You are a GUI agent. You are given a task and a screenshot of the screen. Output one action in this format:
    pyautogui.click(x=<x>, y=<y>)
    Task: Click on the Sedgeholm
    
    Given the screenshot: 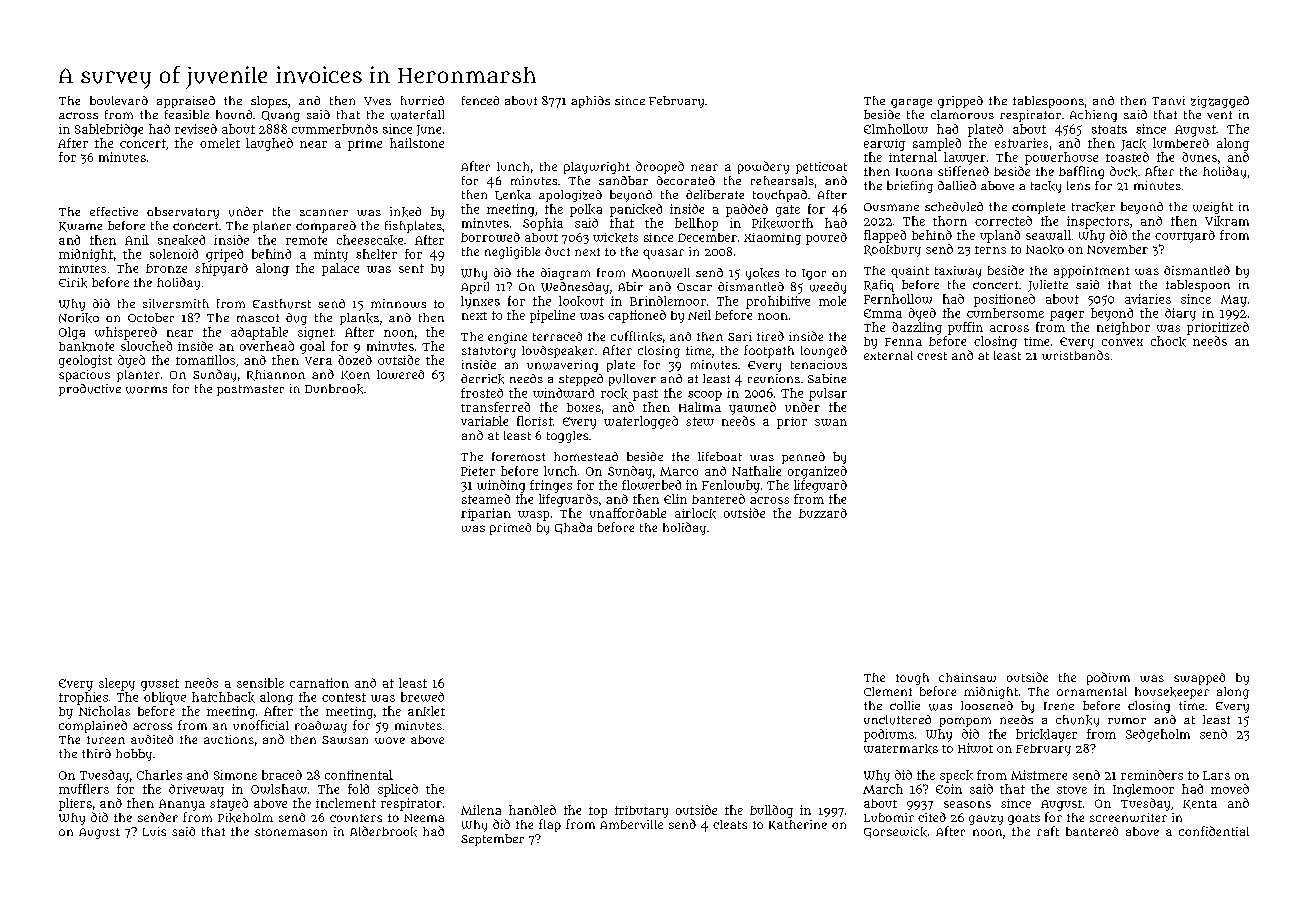 What is the action you would take?
    pyautogui.click(x=1158, y=735)
